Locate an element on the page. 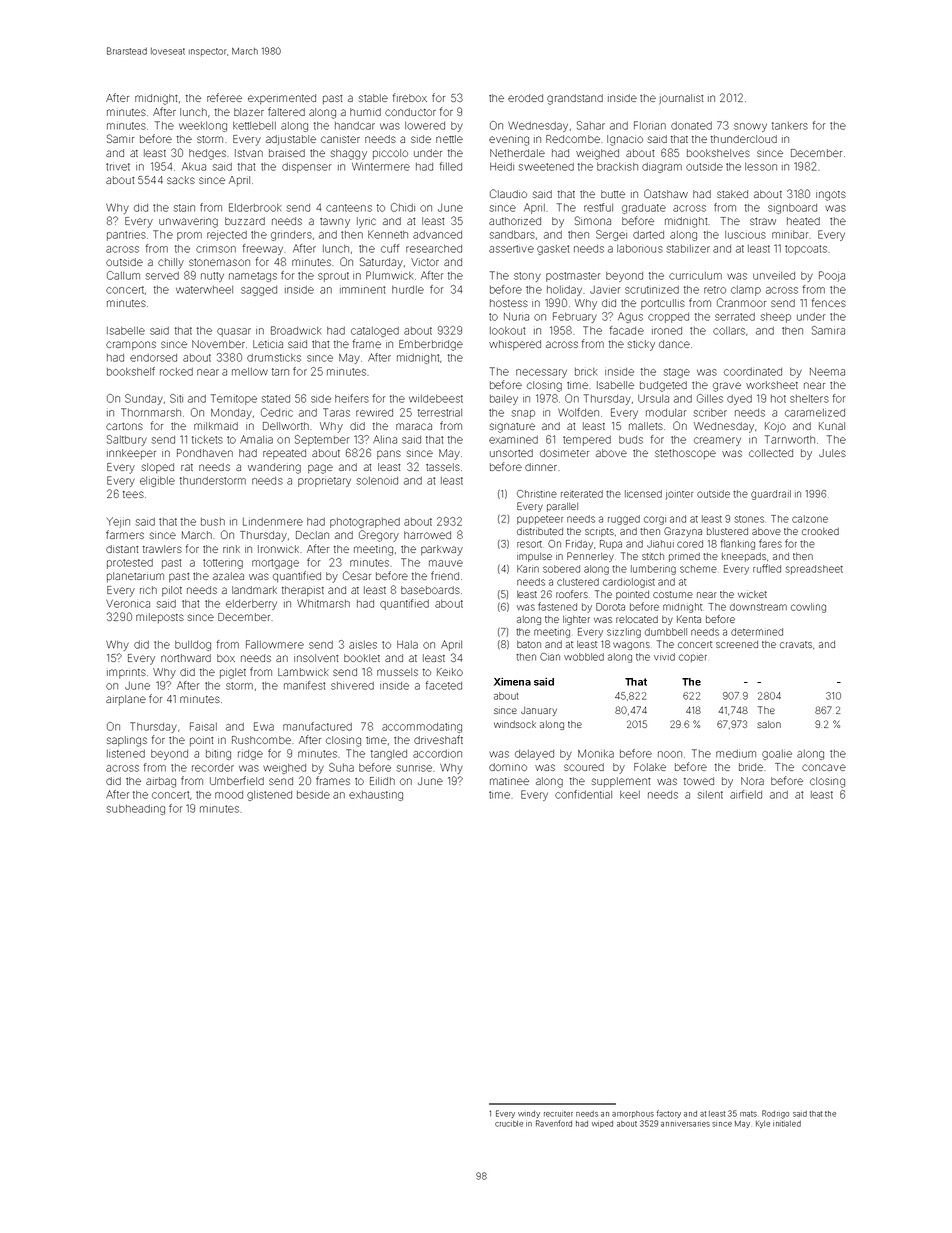 The image size is (952, 1233). exhausting is located at coordinates (376, 796).
